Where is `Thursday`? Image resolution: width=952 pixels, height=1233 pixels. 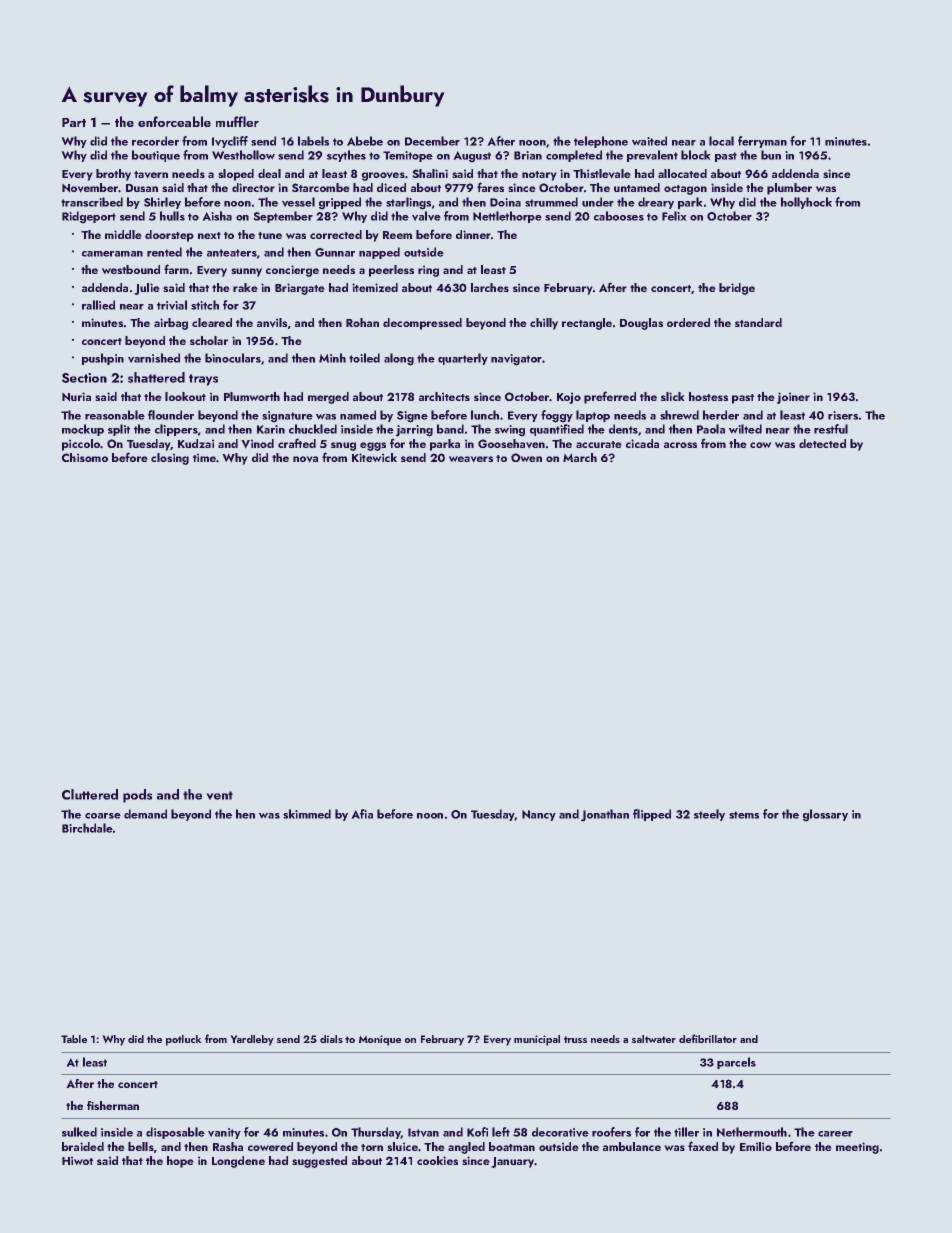 Thursday is located at coordinates (376, 1133).
